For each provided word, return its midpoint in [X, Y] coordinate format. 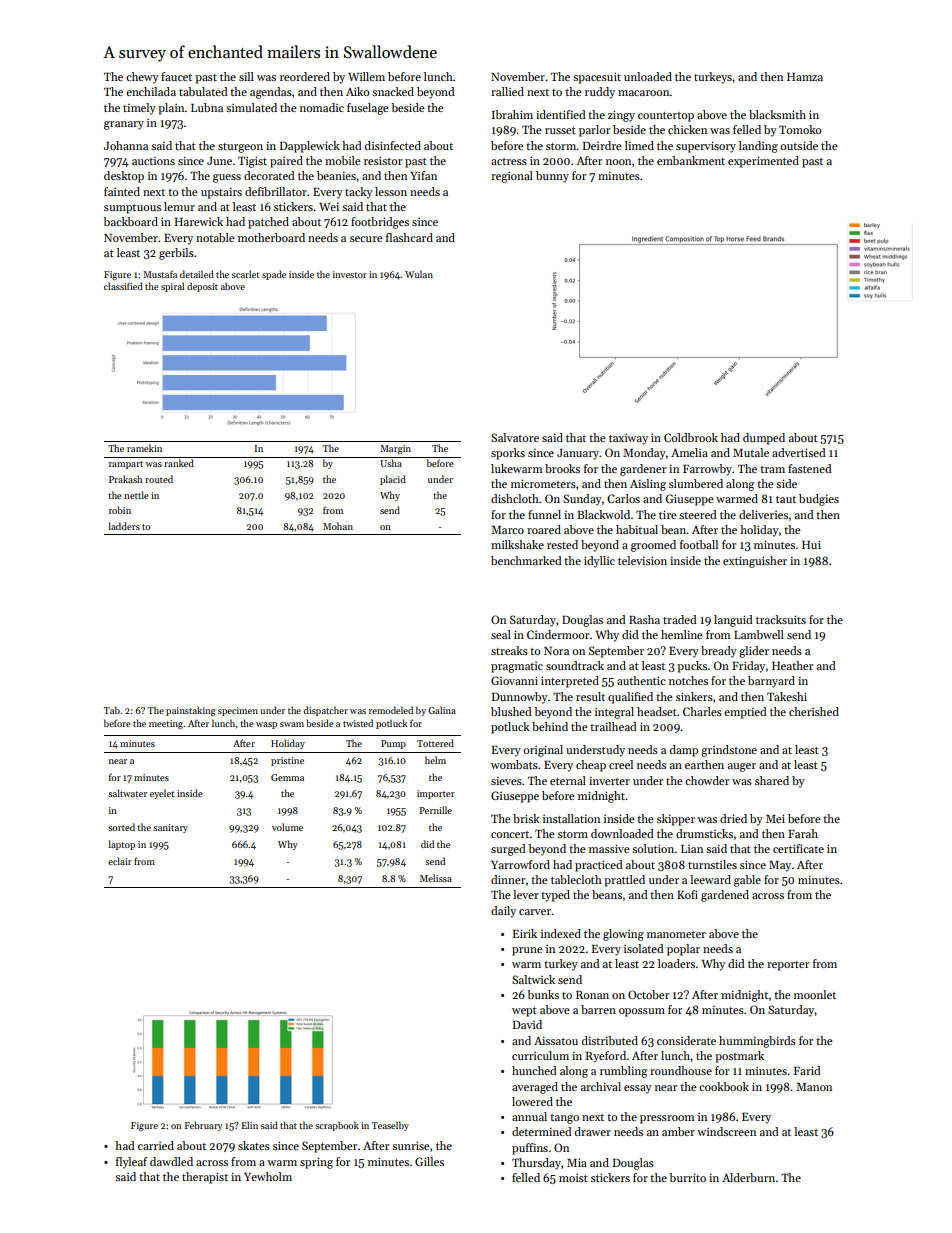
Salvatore [515, 437]
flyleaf [131, 1163]
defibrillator [276, 191]
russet [560, 130]
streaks [509, 650]
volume [287, 827]
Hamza [805, 77]
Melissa [436, 878]
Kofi [687, 894]
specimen [238, 711]
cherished [814, 711]
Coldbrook [691, 437]
